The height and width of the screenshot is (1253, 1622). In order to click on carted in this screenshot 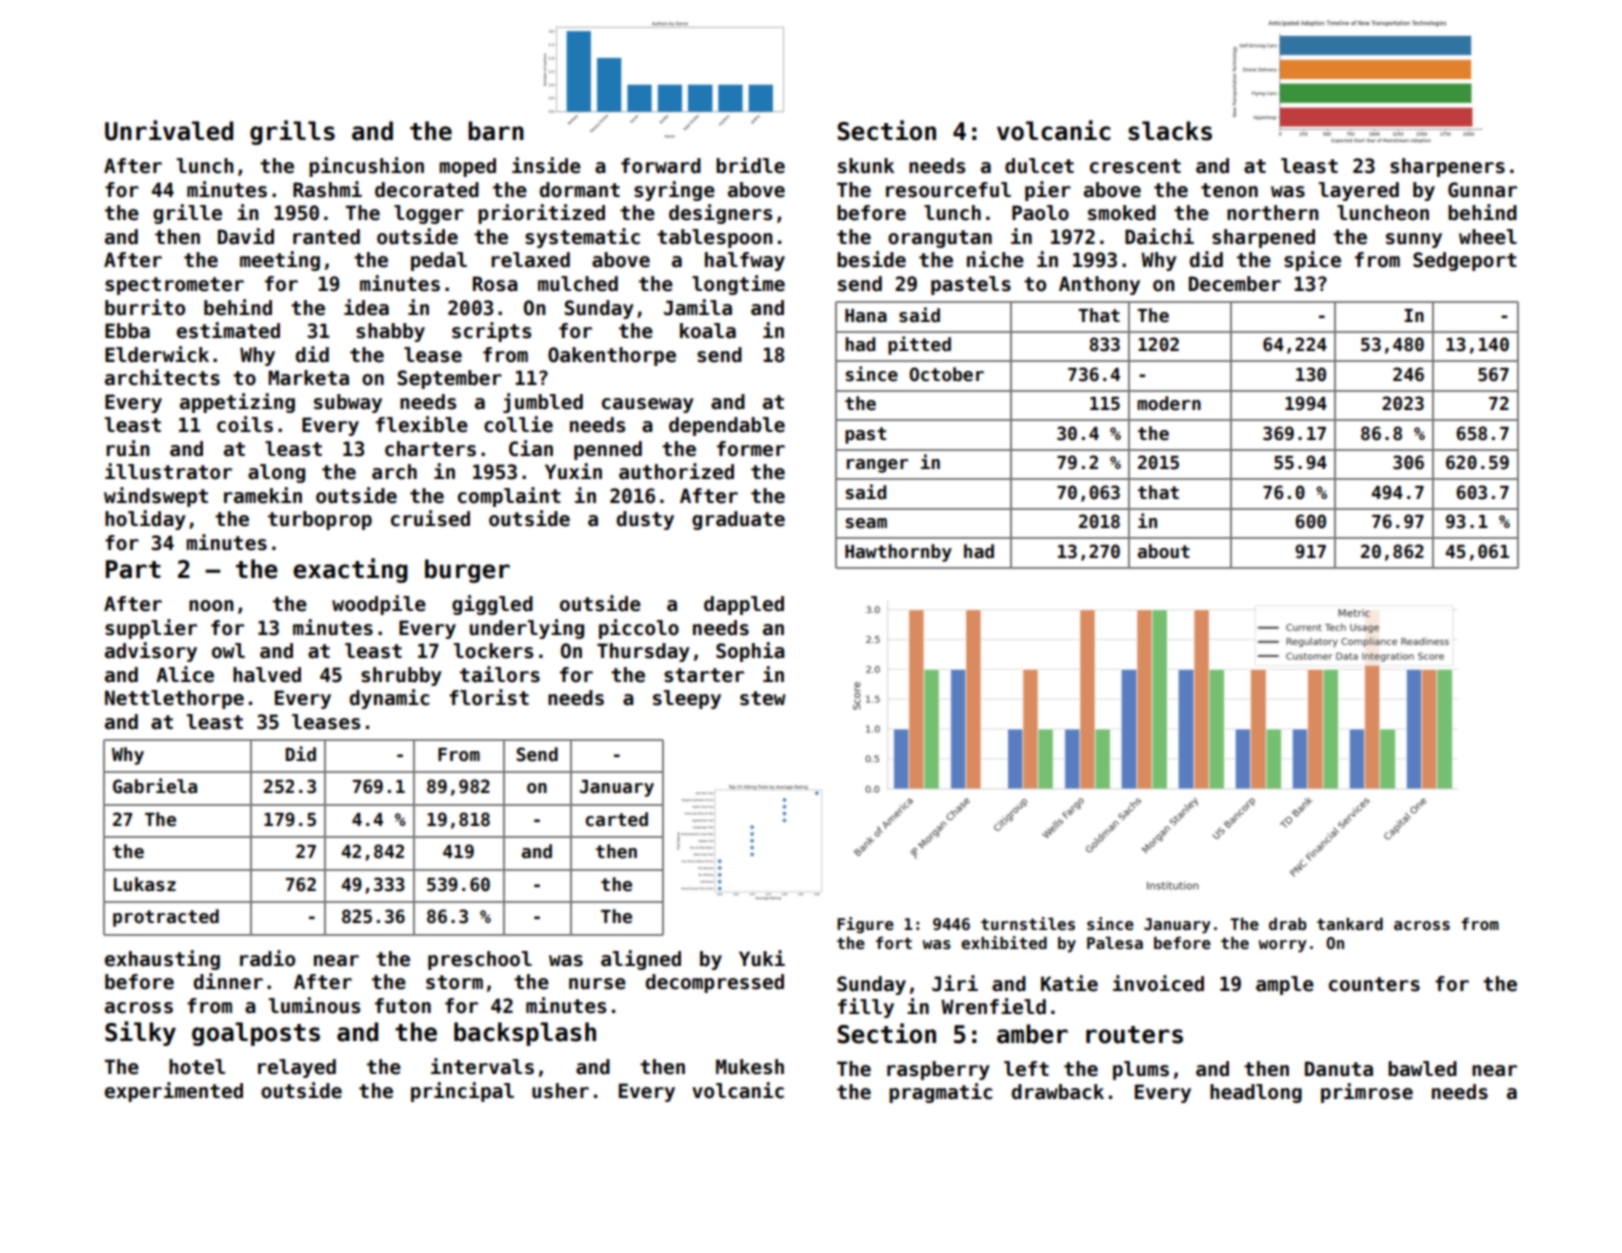, I will do `click(616, 819)`.
